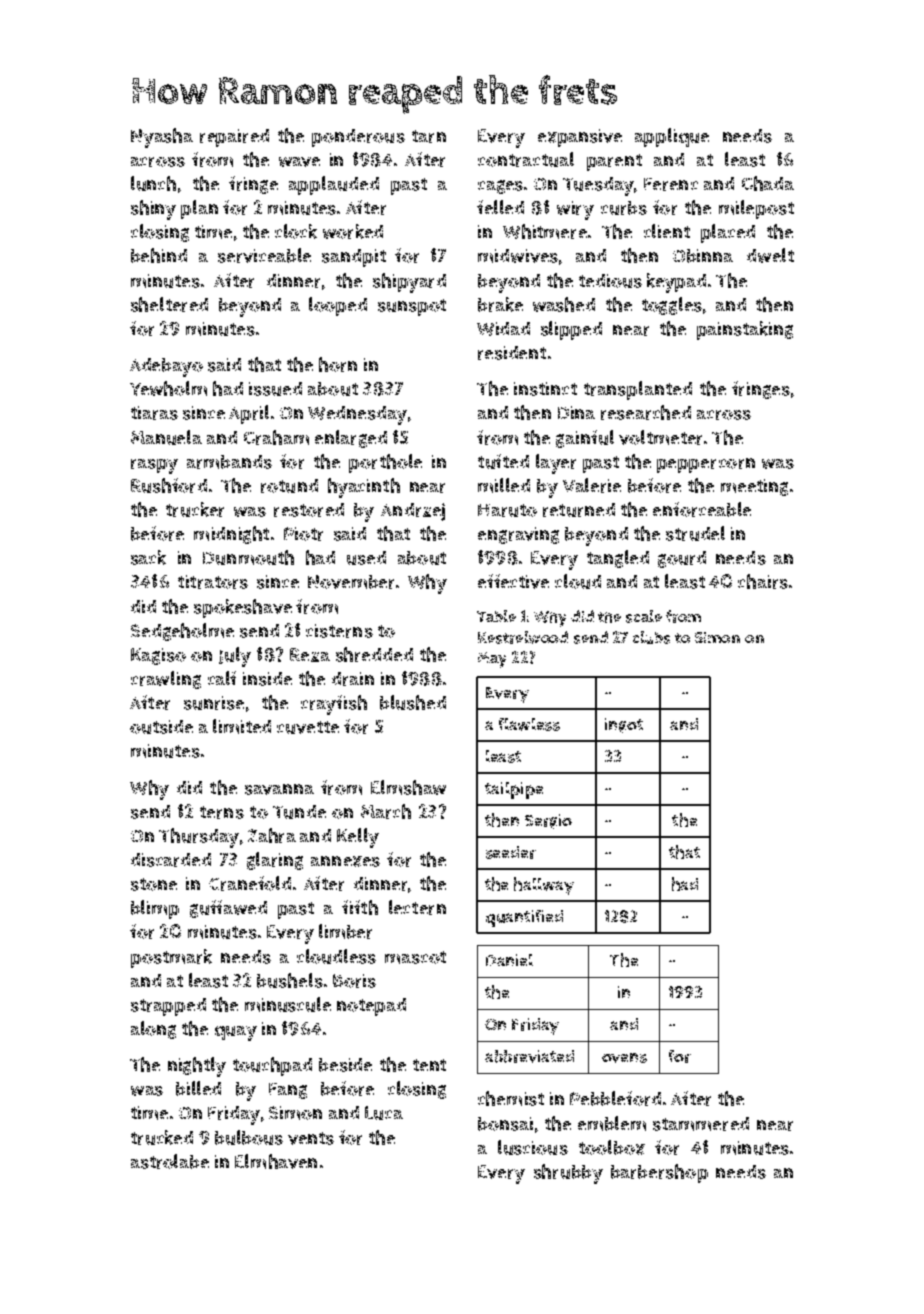 This screenshot has width=924, height=1314. I want to click on serviceable, so click(264, 255).
